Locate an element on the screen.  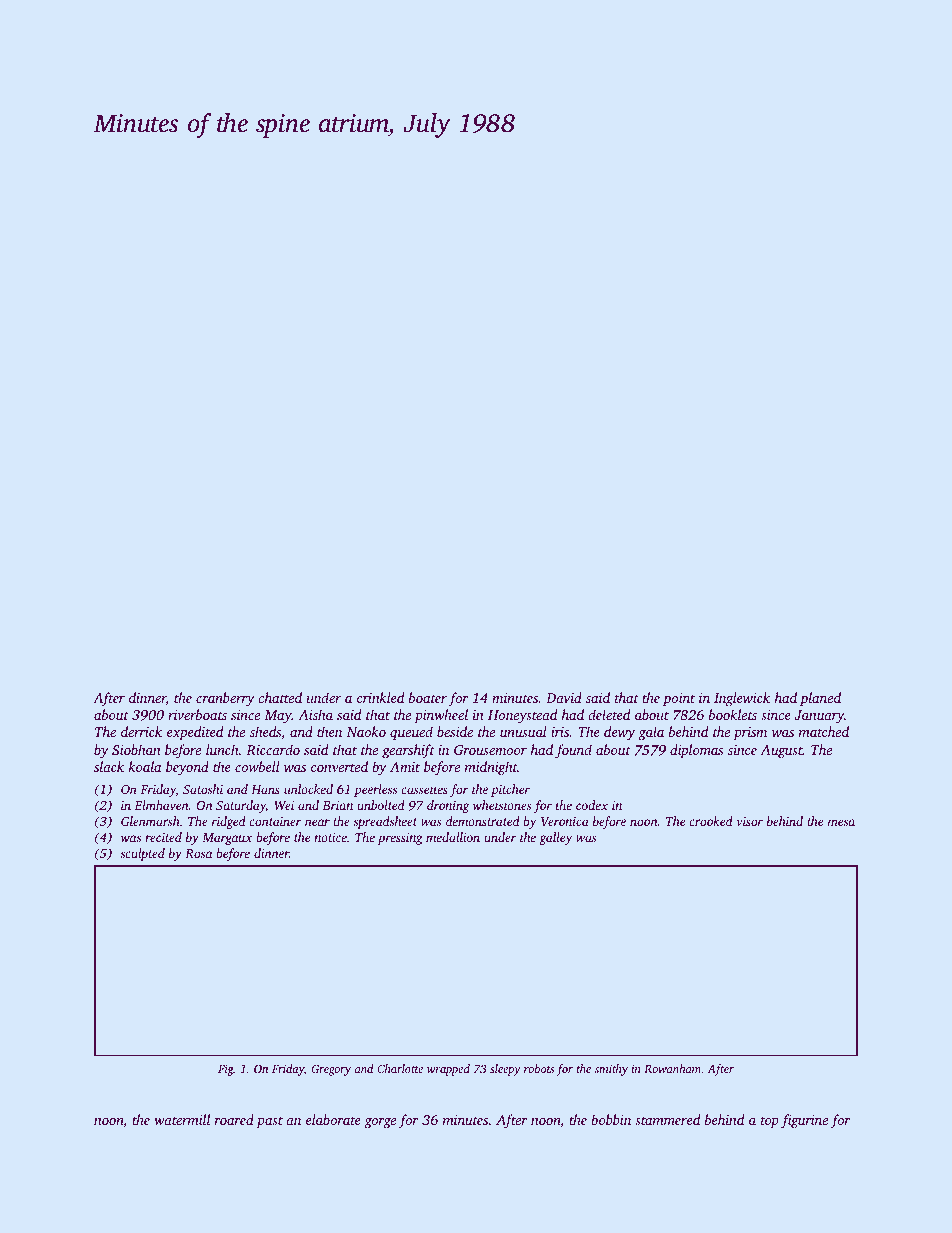
sculpted is located at coordinates (142, 854).
